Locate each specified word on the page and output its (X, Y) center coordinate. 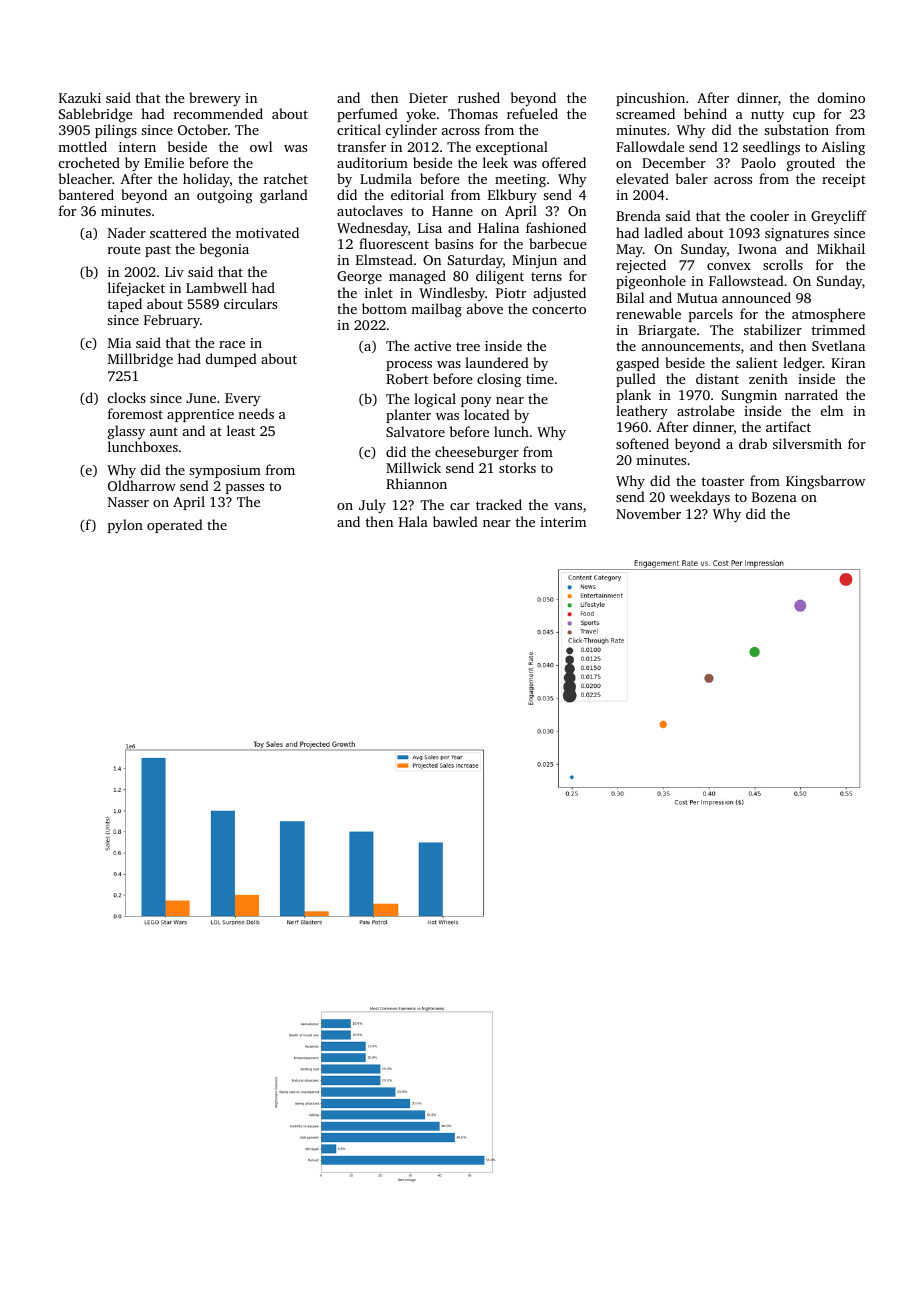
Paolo (758, 162)
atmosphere (828, 315)
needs (256, 413)
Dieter (428, 98)
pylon (125, 526)
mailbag (436, 310)
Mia (119, 343)
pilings (116, 131)
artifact (788, 426)
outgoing (225, 197)
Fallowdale (650, 146)
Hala (413, 521)
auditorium (372, 162)
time (540, 379)
